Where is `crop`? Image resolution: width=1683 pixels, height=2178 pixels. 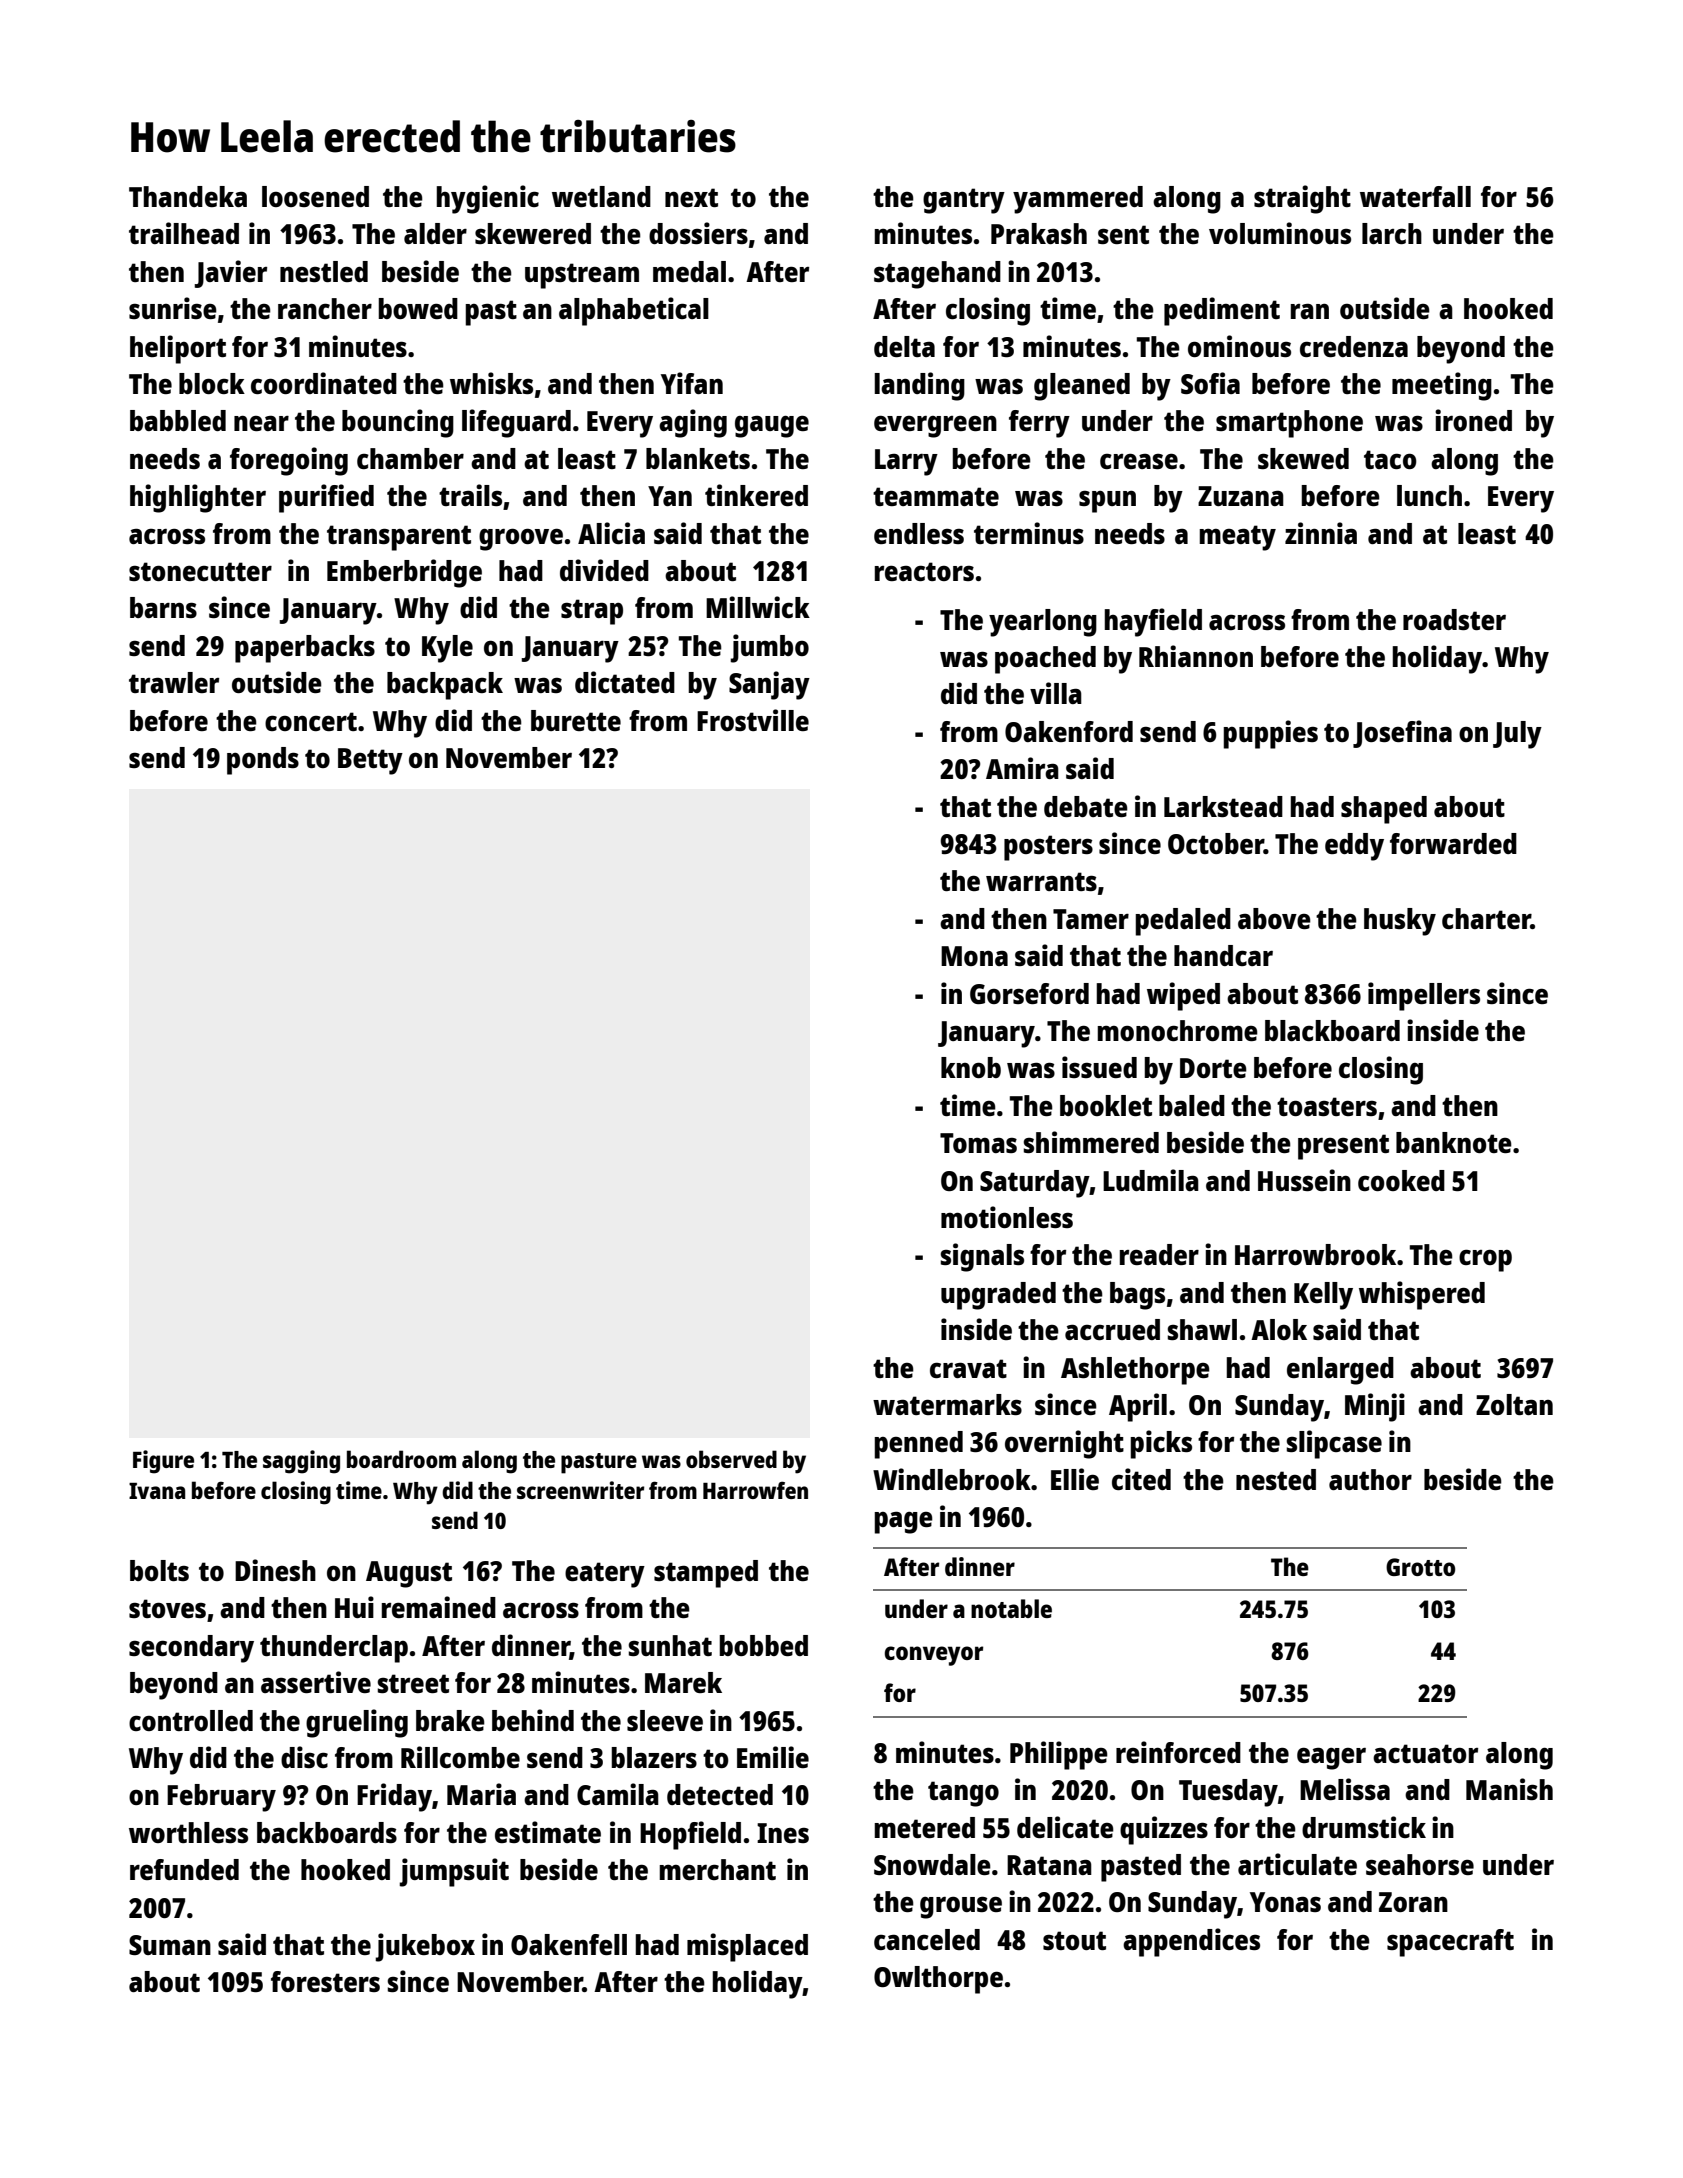 crop is located at coordinates (1485, 1260).
